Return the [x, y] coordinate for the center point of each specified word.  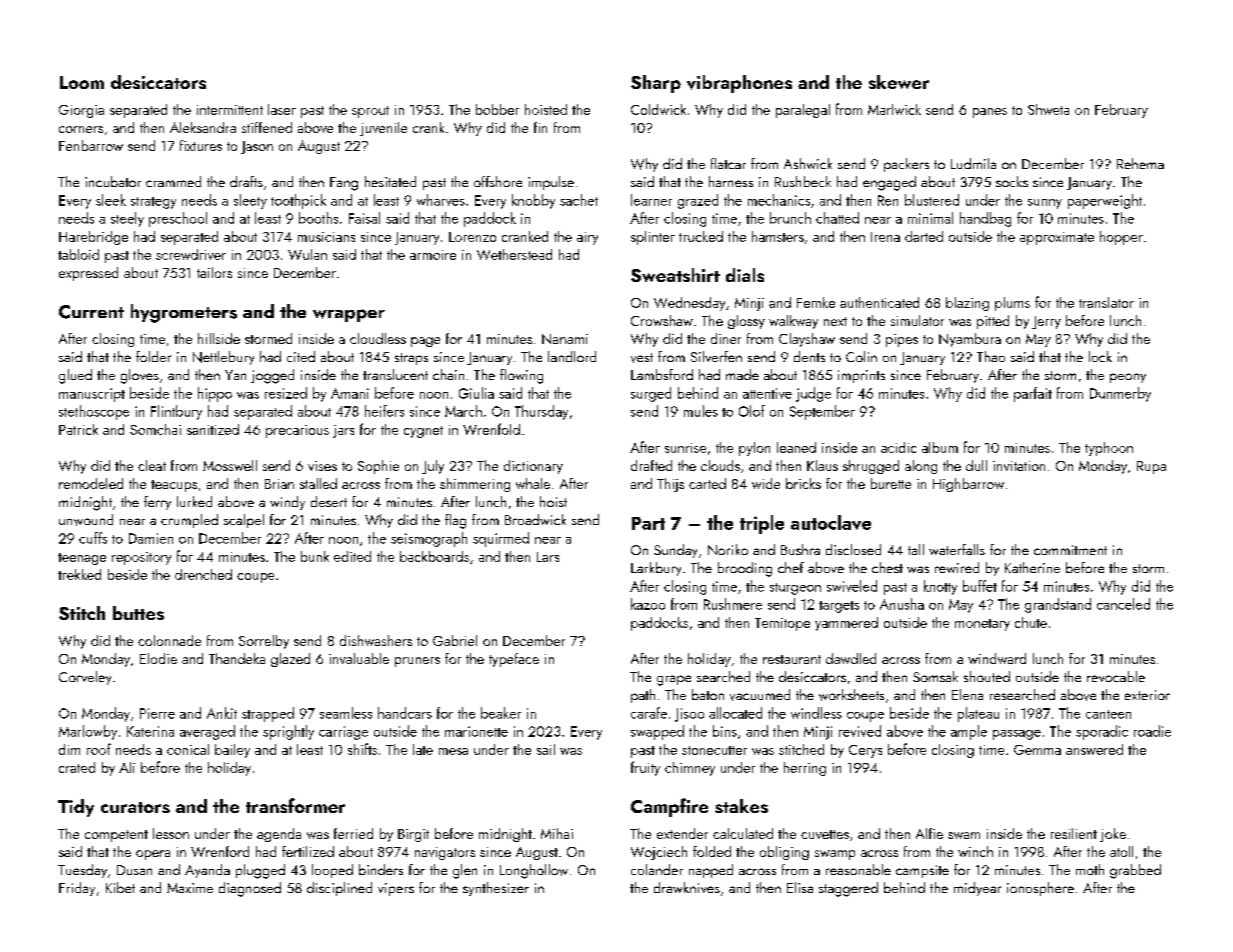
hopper [1121, 238]
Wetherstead [514, 254]
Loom [82, 82]
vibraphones [739, 84]
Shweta [1048, 109]
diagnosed [250, 889]
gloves [140, 376]
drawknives [687, 887]
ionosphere [1040, 889]
